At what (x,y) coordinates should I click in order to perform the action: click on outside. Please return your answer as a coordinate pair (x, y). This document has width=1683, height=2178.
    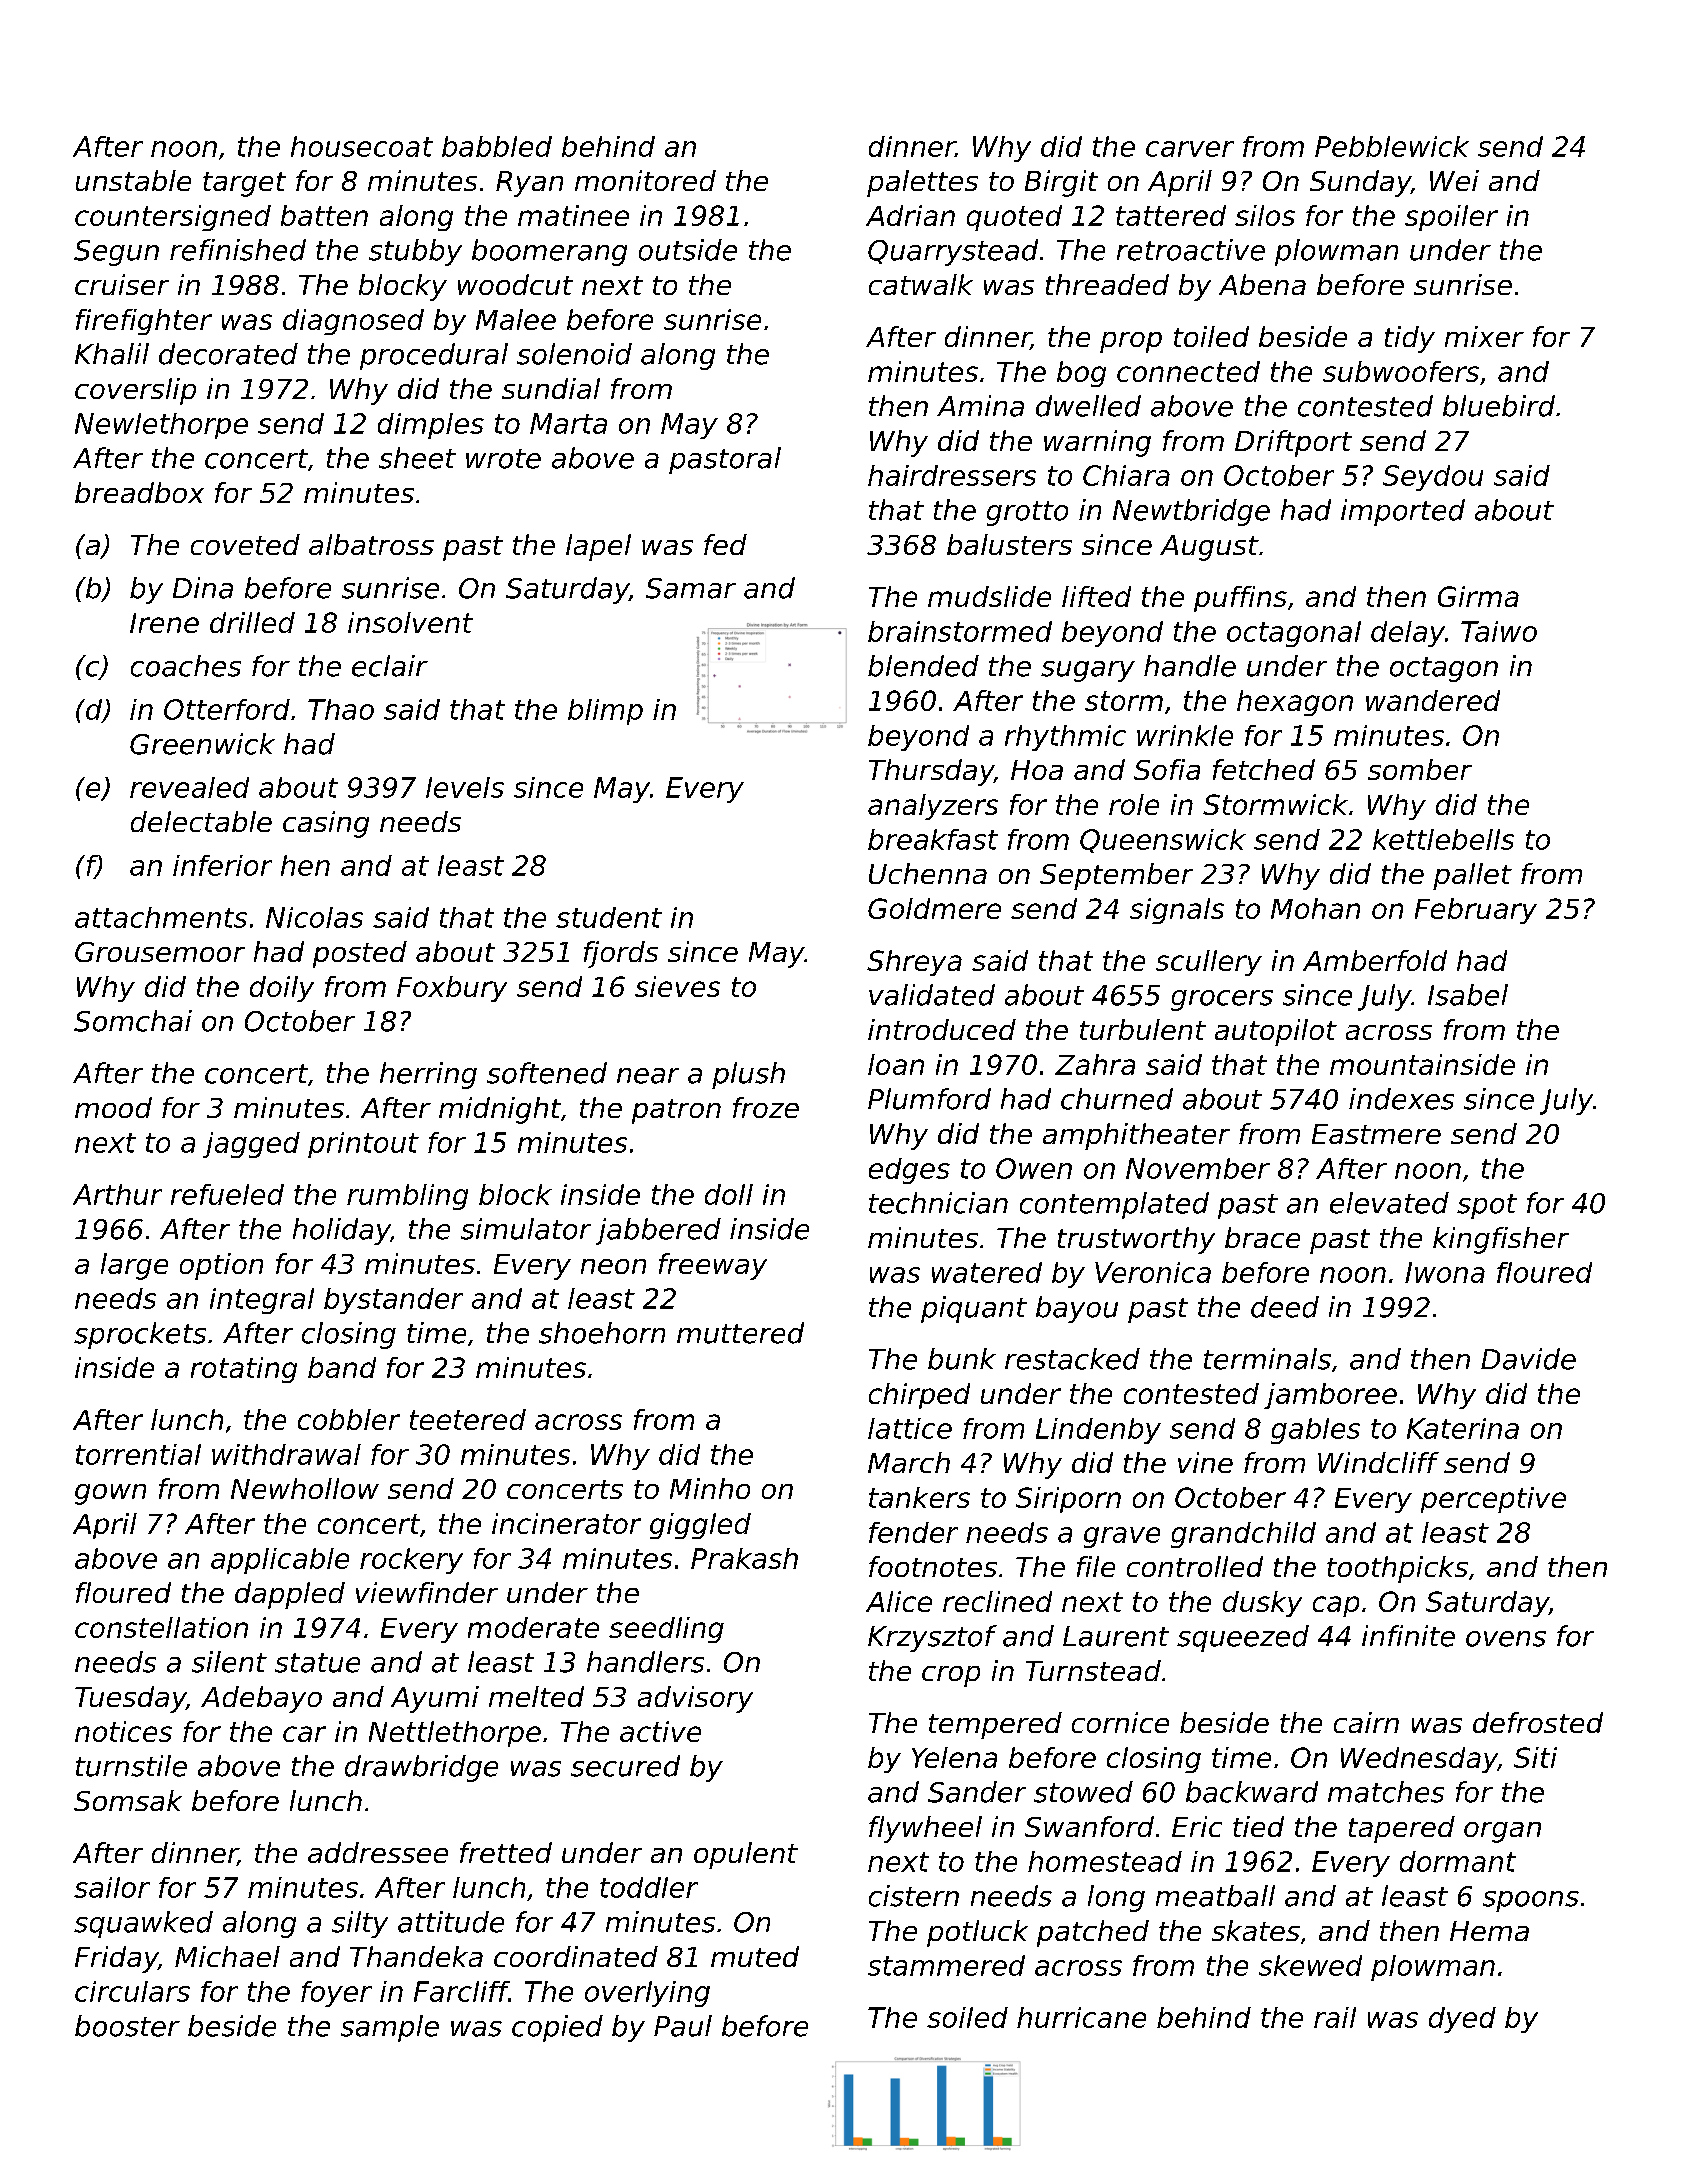
    Looking at the image, I should click on (688, 250).
